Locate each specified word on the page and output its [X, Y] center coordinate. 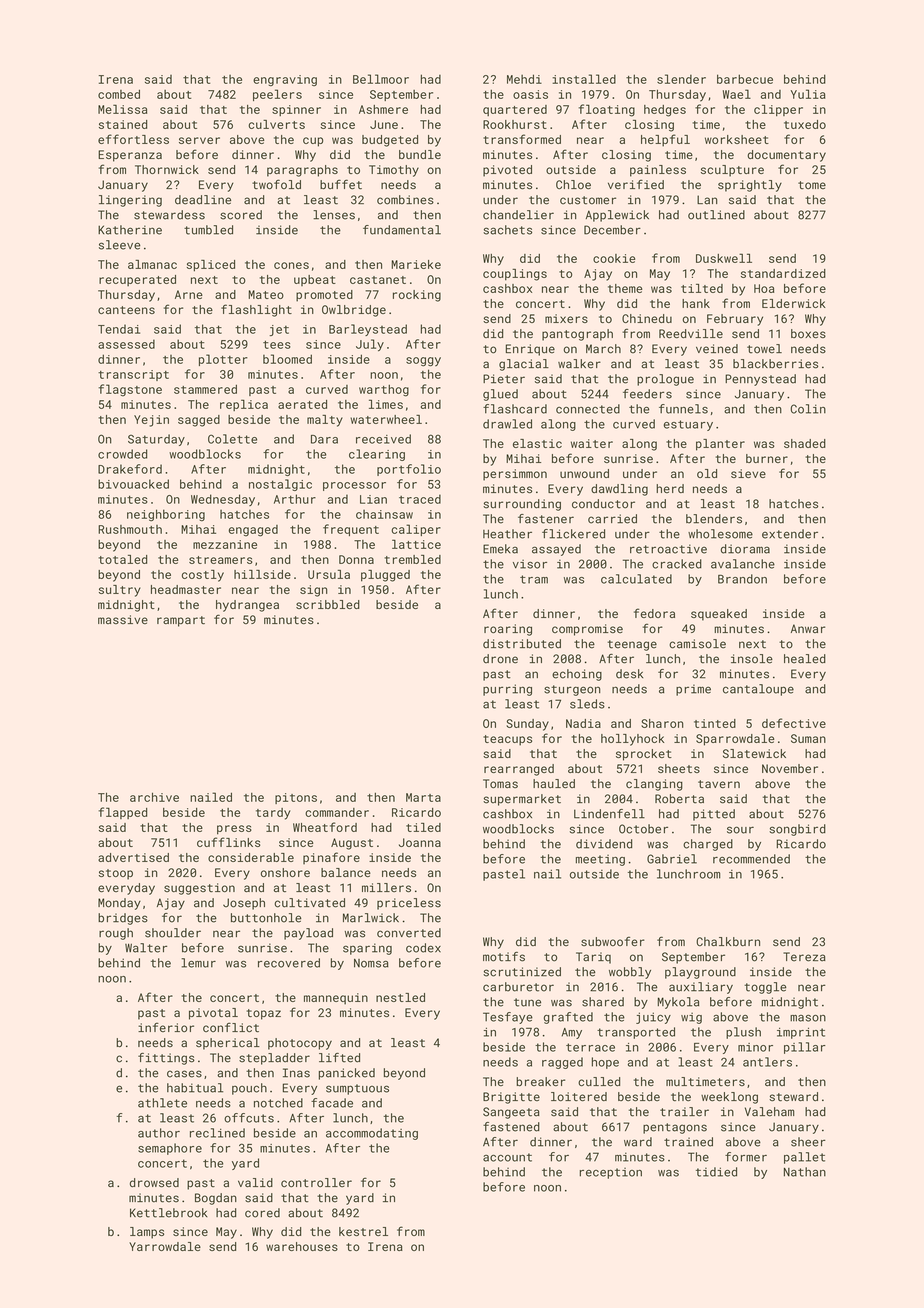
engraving [285, 81]
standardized [783, 273]
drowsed [154, 1183]
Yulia [808, 94]
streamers [220, 560]
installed [584, 79]
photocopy [300, 1044]
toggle [765, 988]
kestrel [363, 1231]
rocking [417, 296]
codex [423, 948]
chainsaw [384, 514]
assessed [126, 344]
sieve [748, 473]
